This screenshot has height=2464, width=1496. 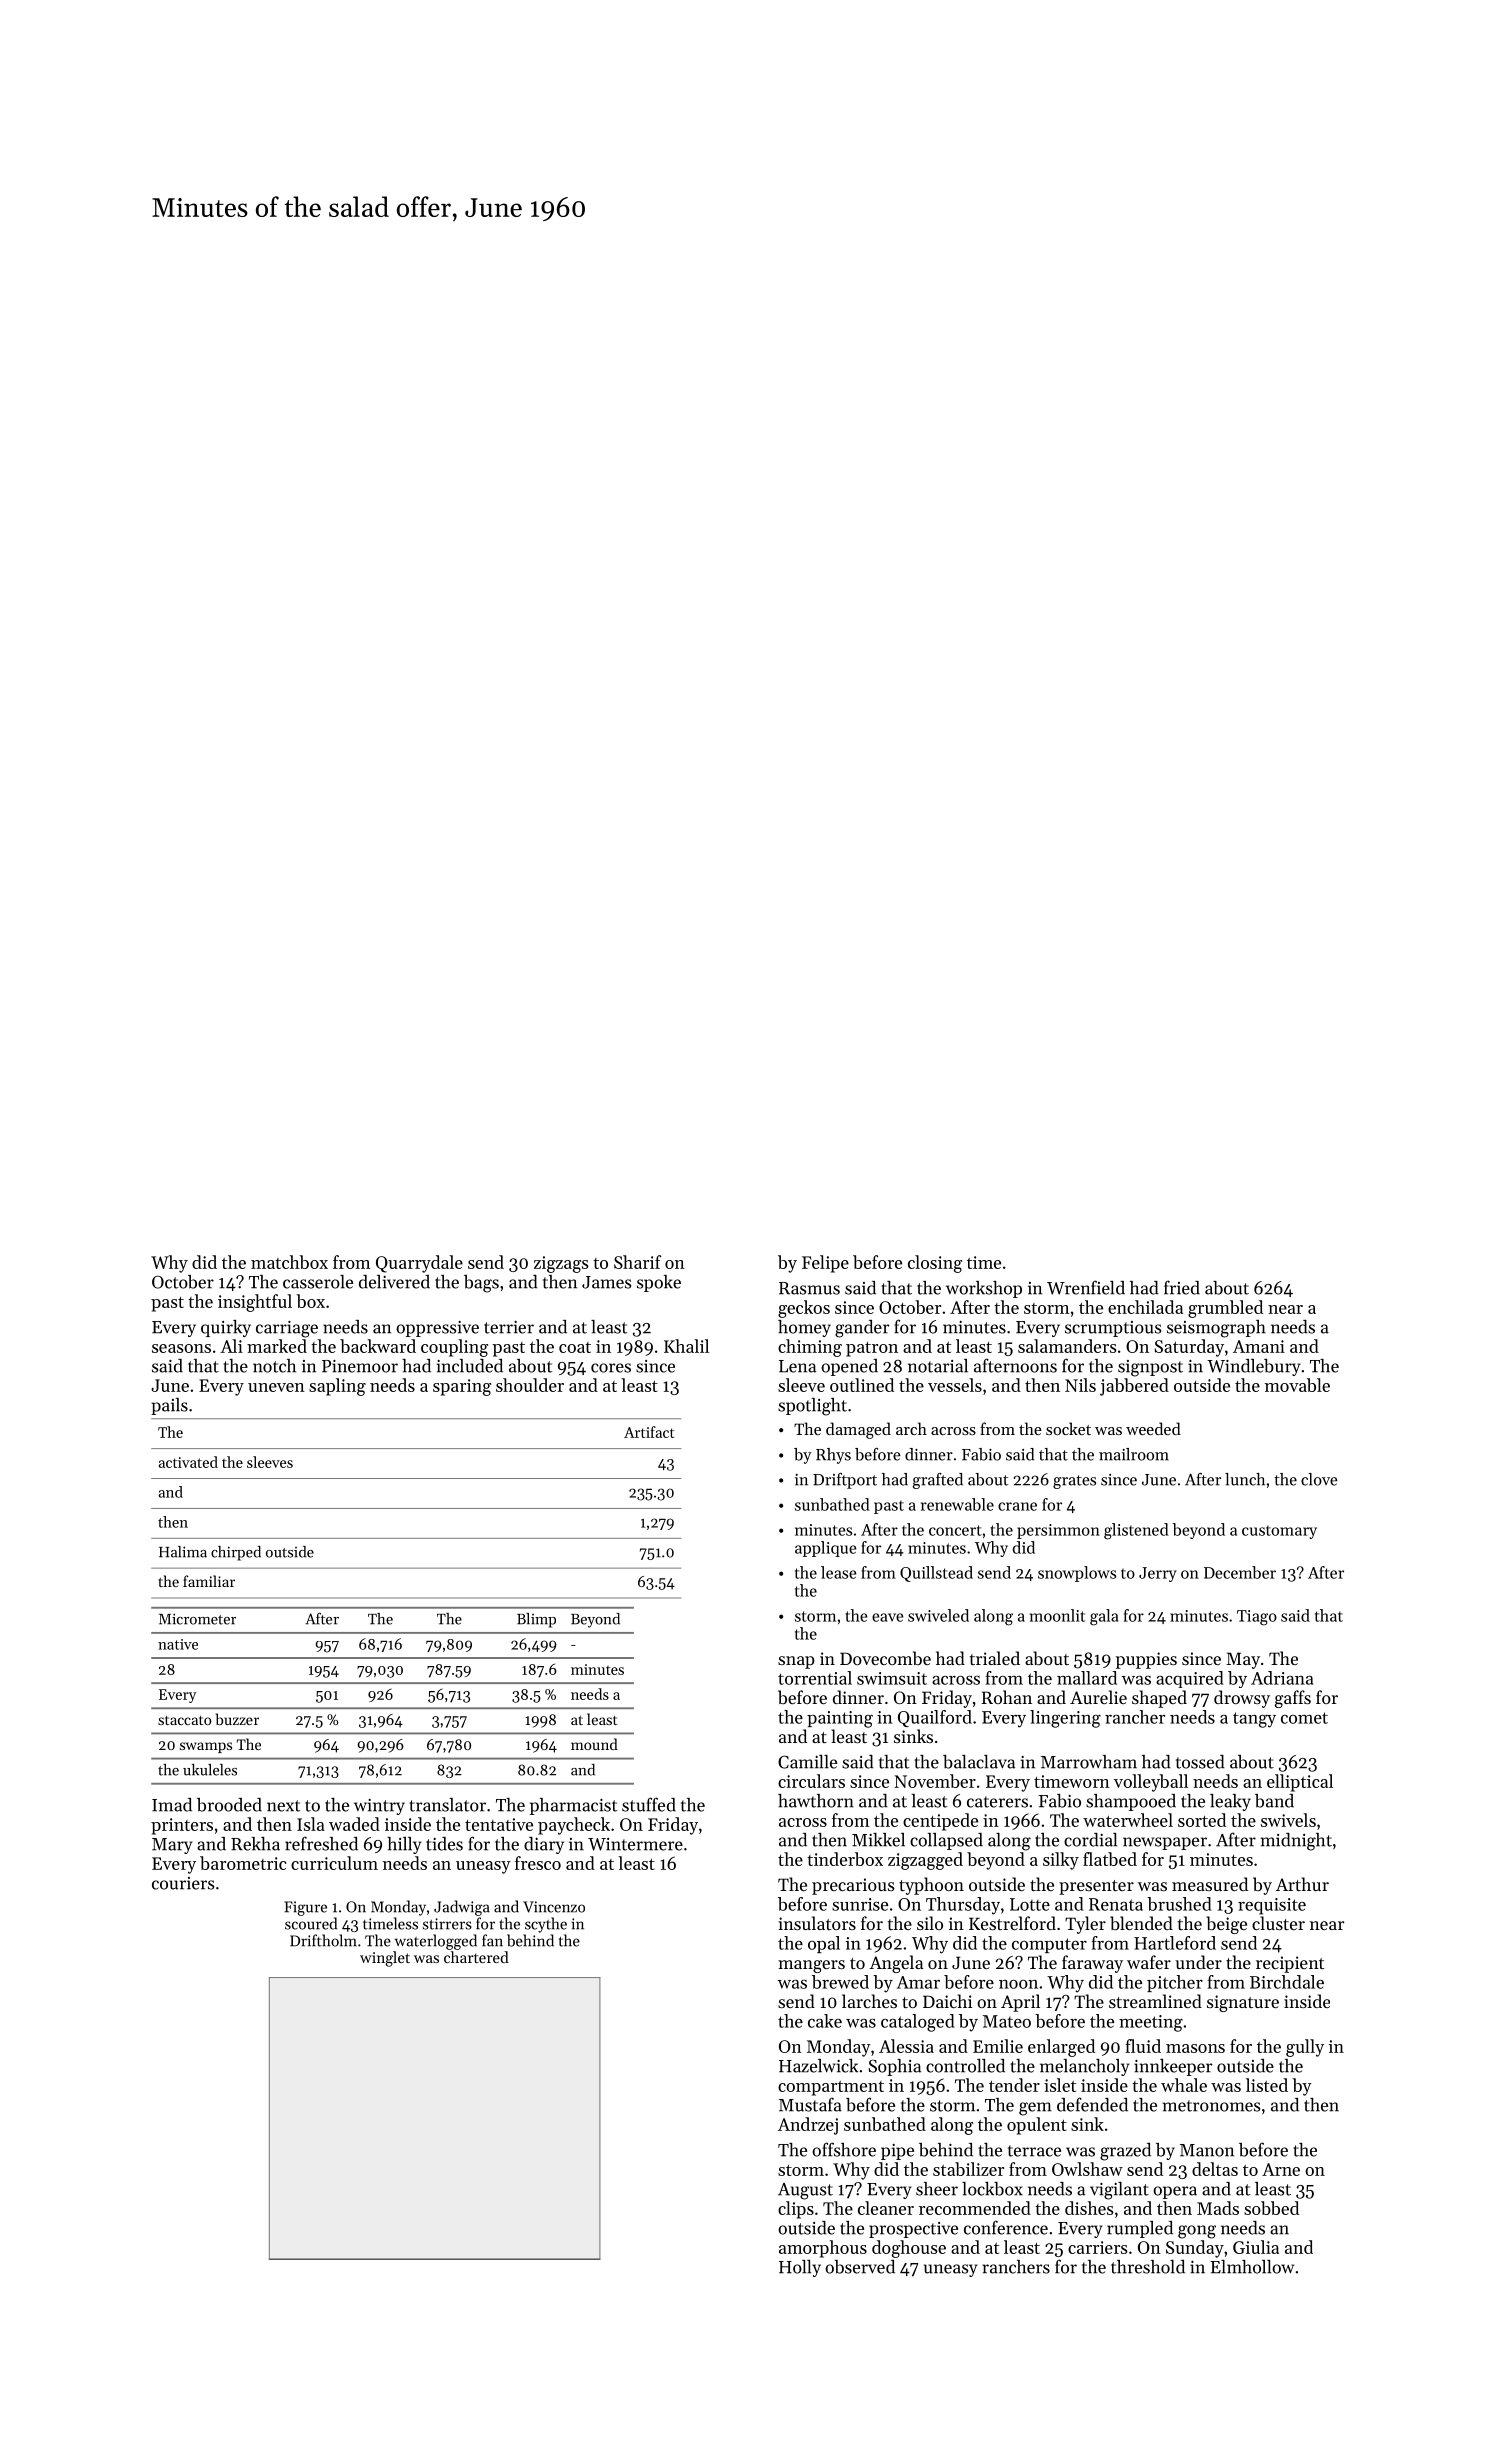 I want to click on snap, so click(x=796, y=1662).
